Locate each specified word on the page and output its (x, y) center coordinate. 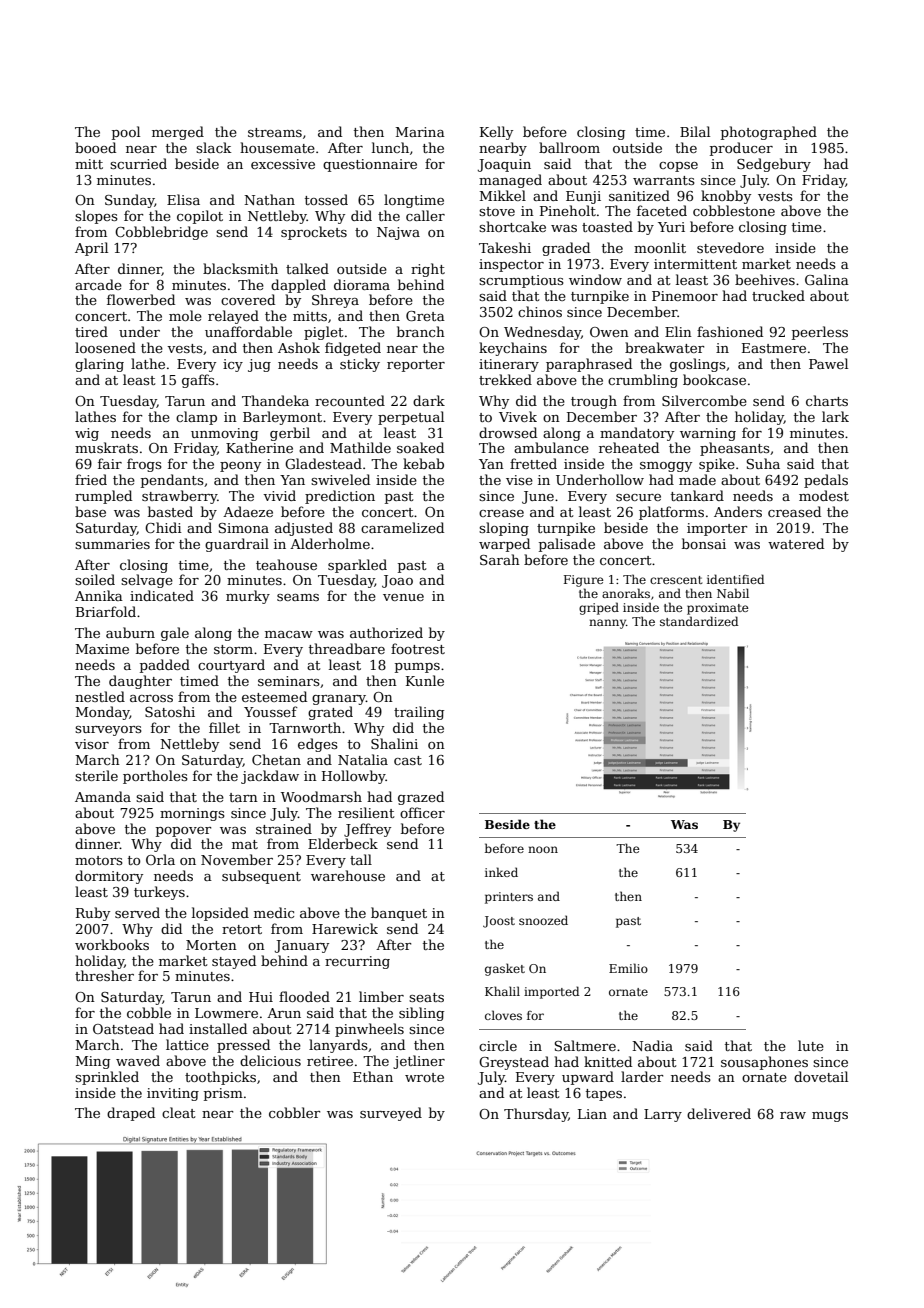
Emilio (628, 968)
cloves (503, 1015)
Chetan (276, 759)
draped (131, 1114)
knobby (726, 197)
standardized (699, 621)
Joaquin (504, 165)
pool (126, 133)
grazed (421, 798)
